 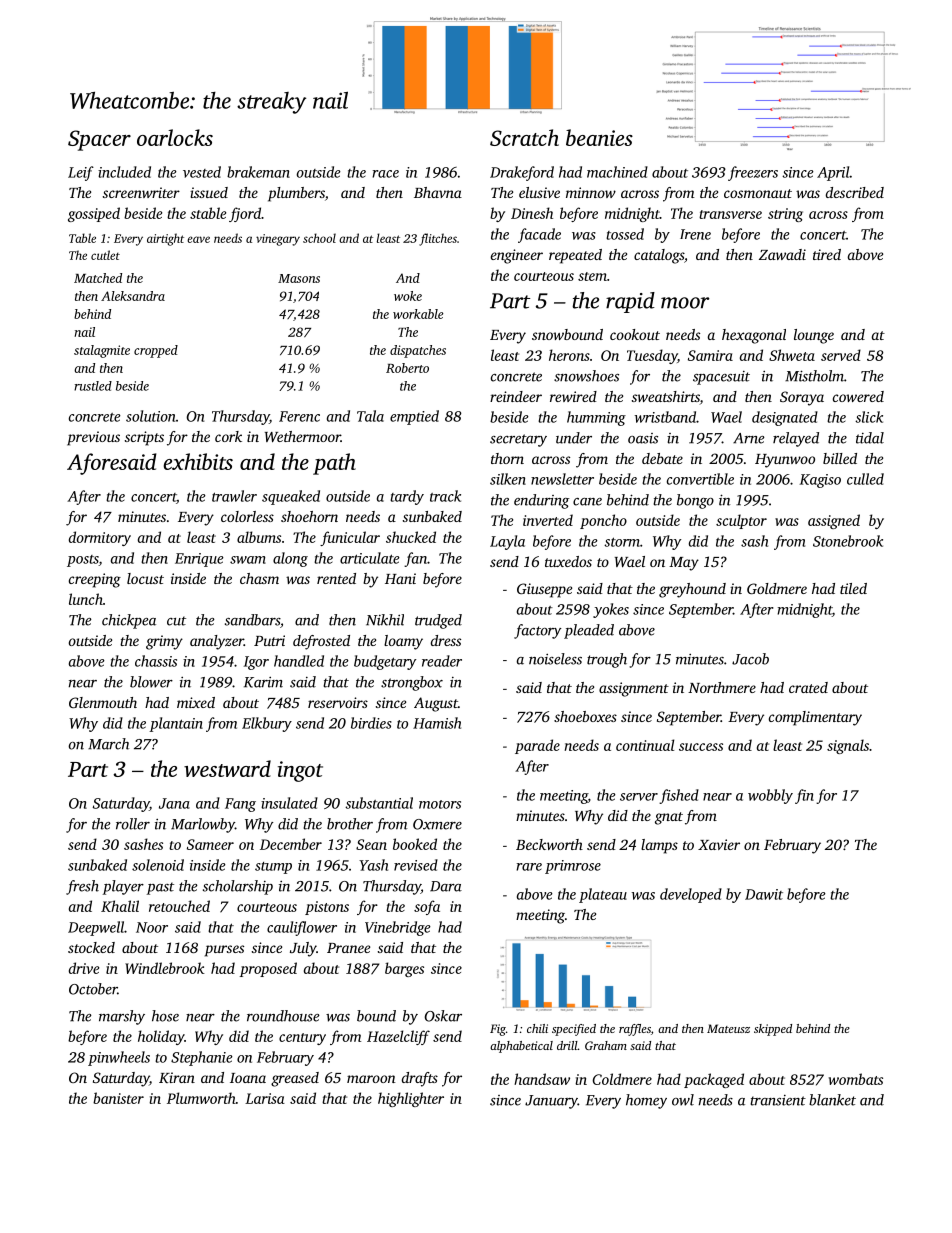 I want to click on highlighter, so click(x=411, y=1099).
